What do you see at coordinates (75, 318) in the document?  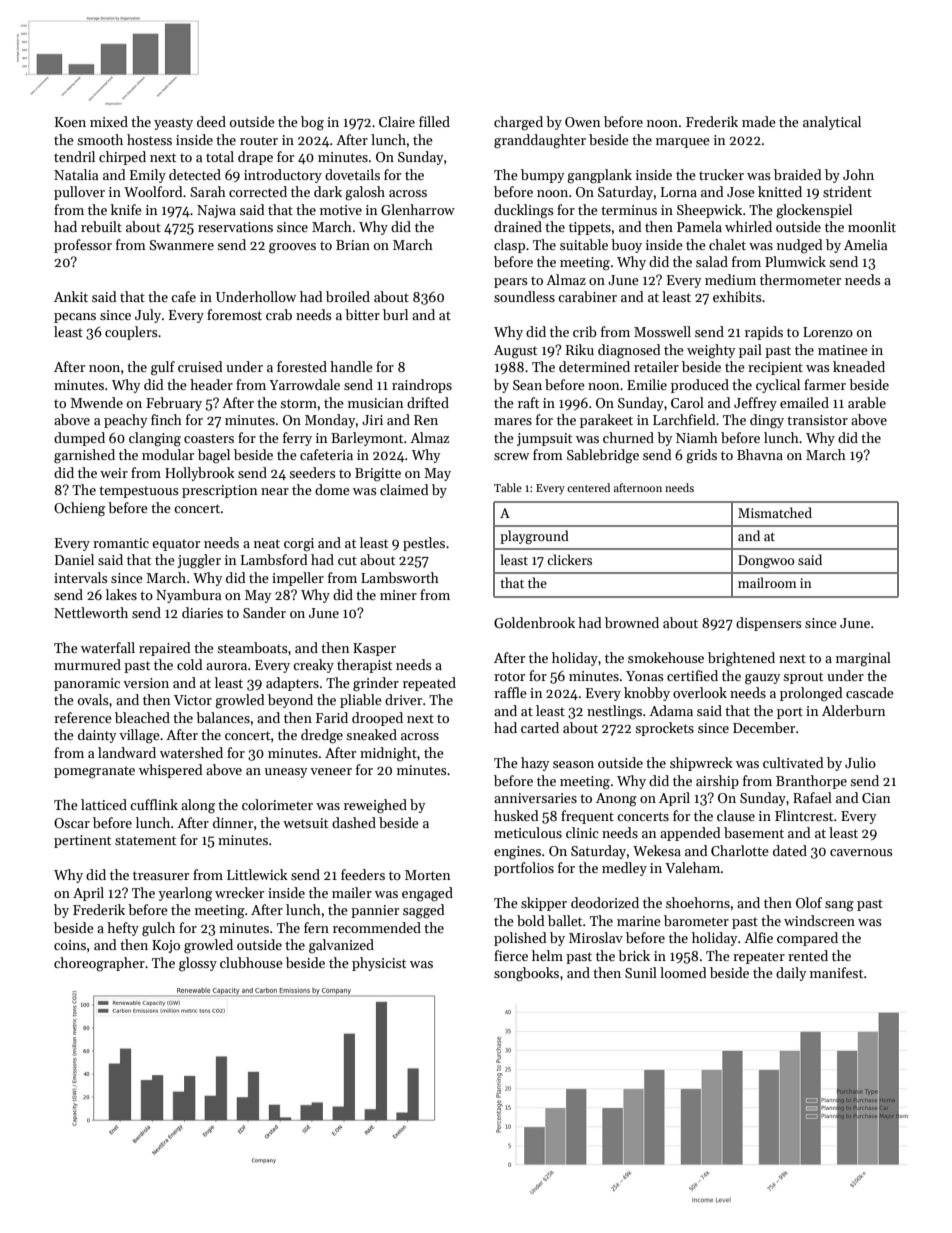 I see `pecans` at bounding box center [75, 318].
